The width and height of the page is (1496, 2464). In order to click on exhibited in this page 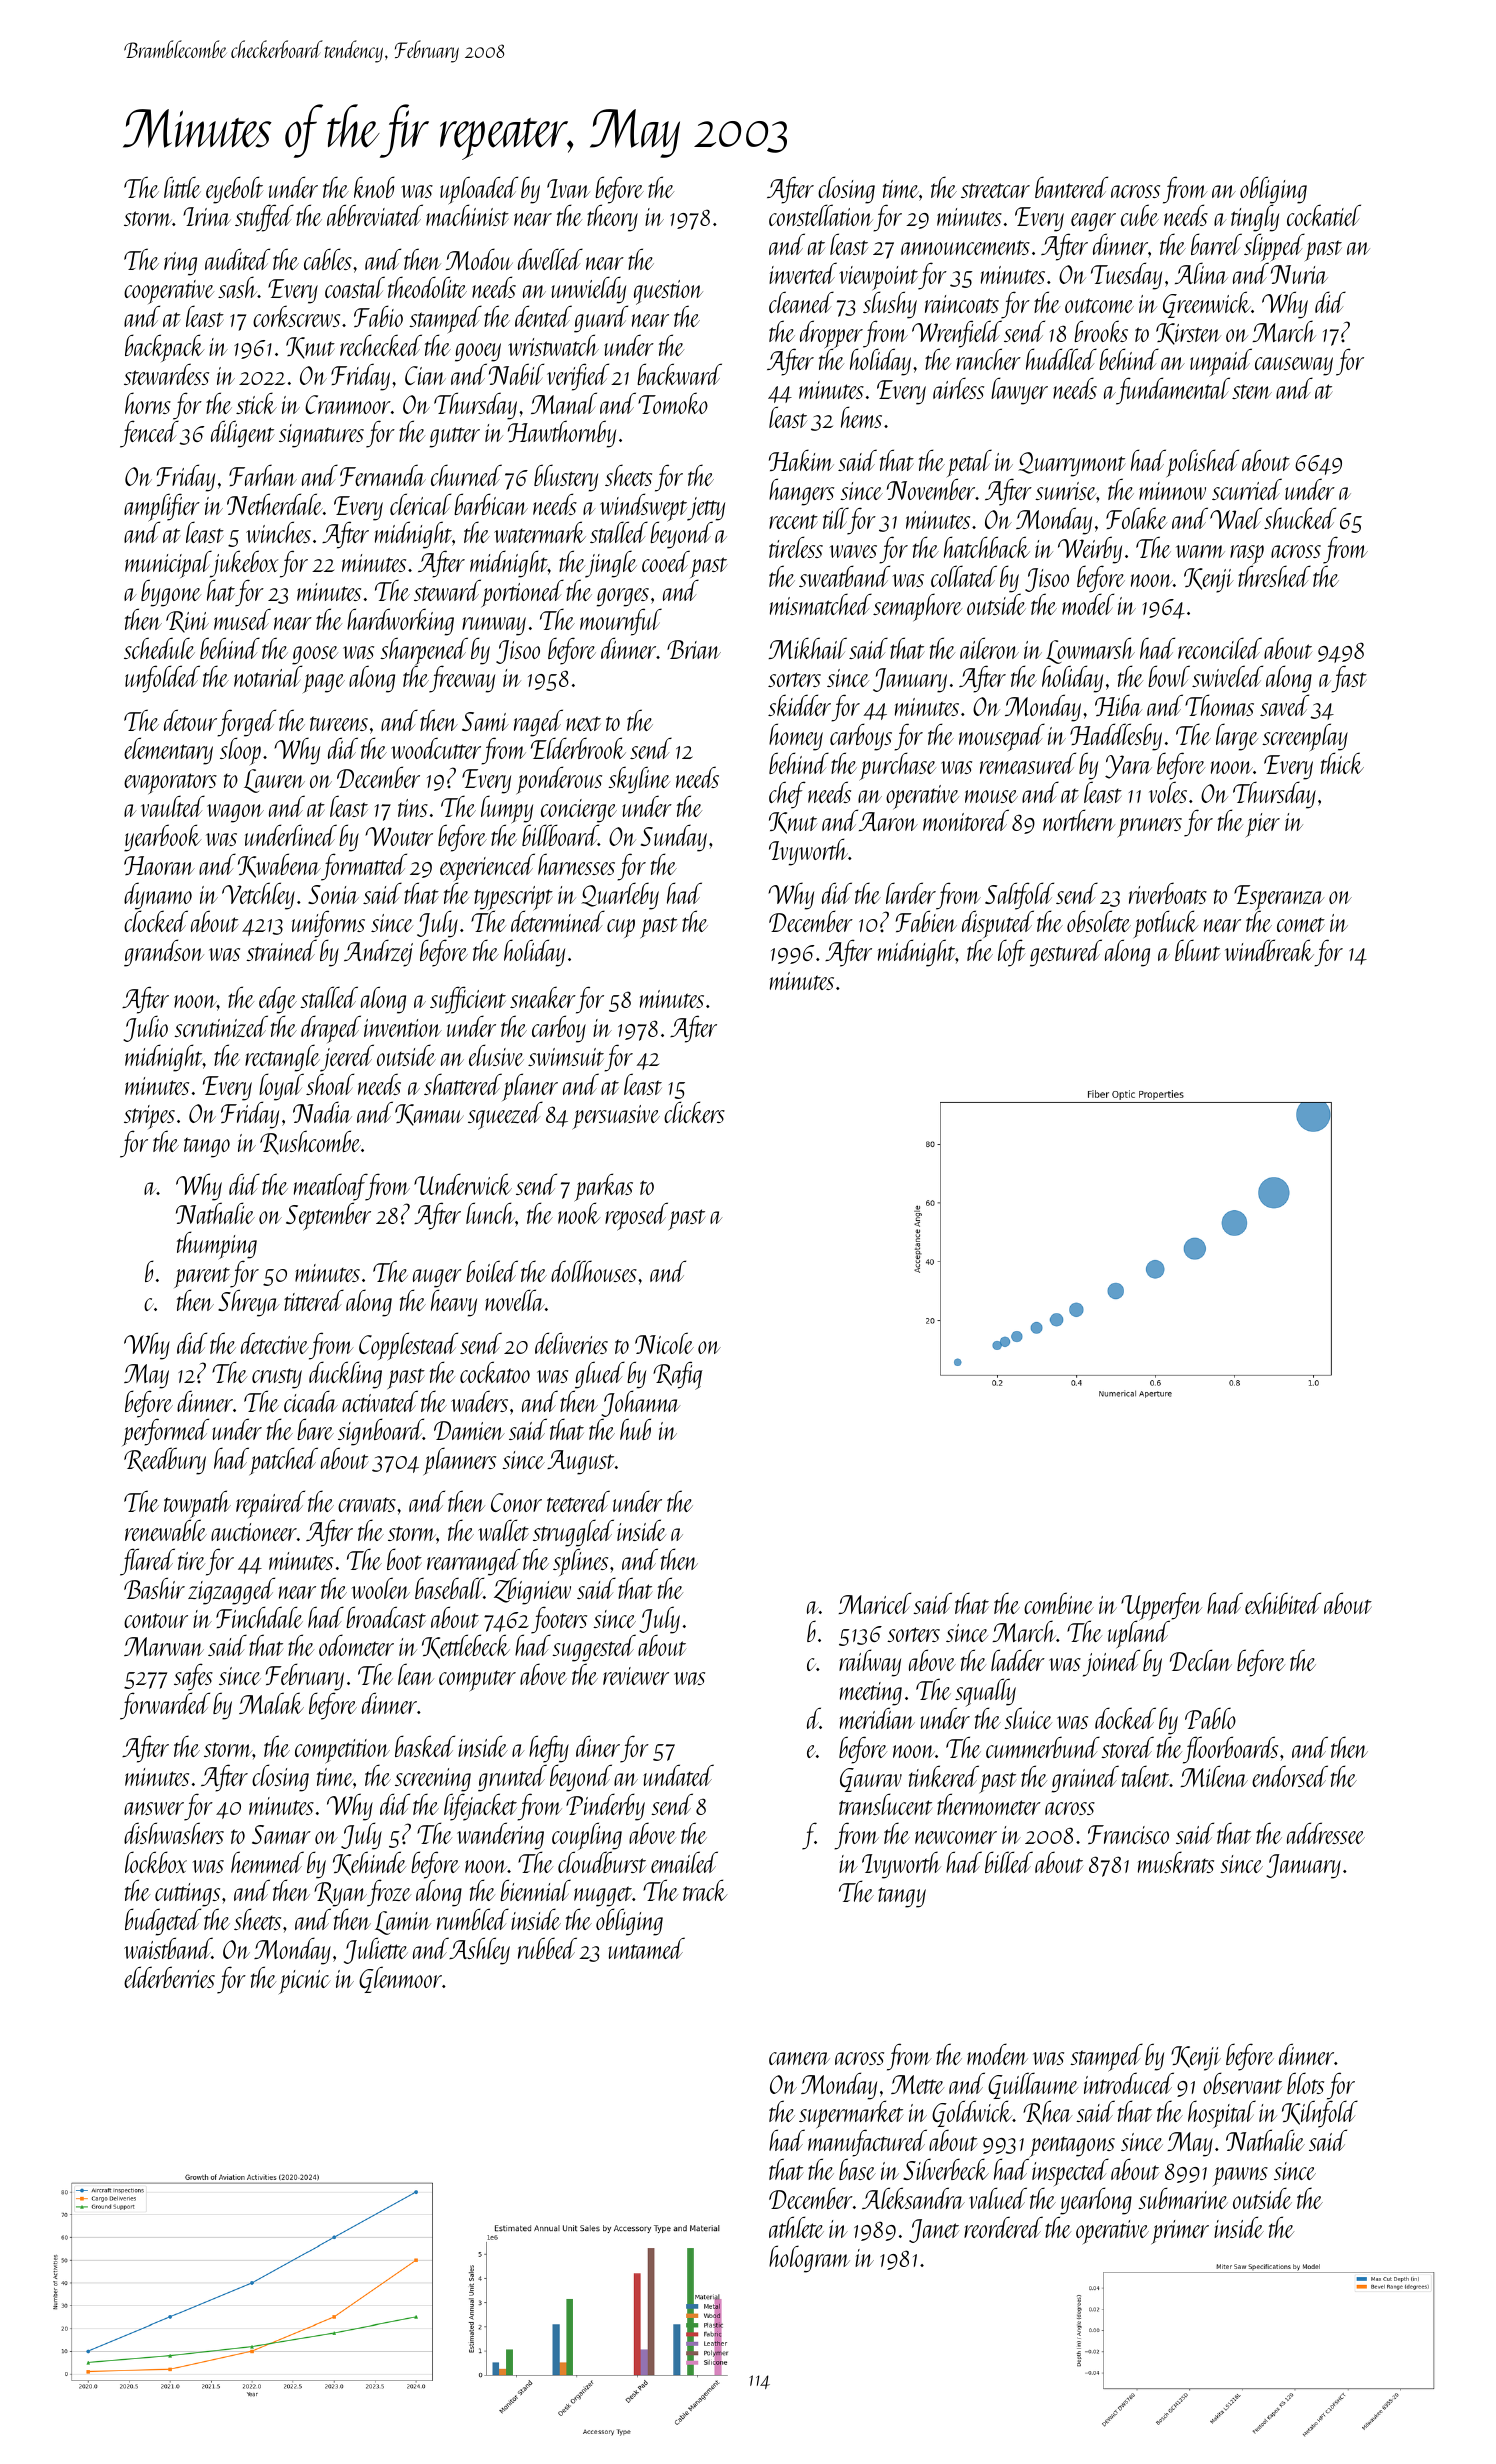, I will do `click(1283, 1603)`.
